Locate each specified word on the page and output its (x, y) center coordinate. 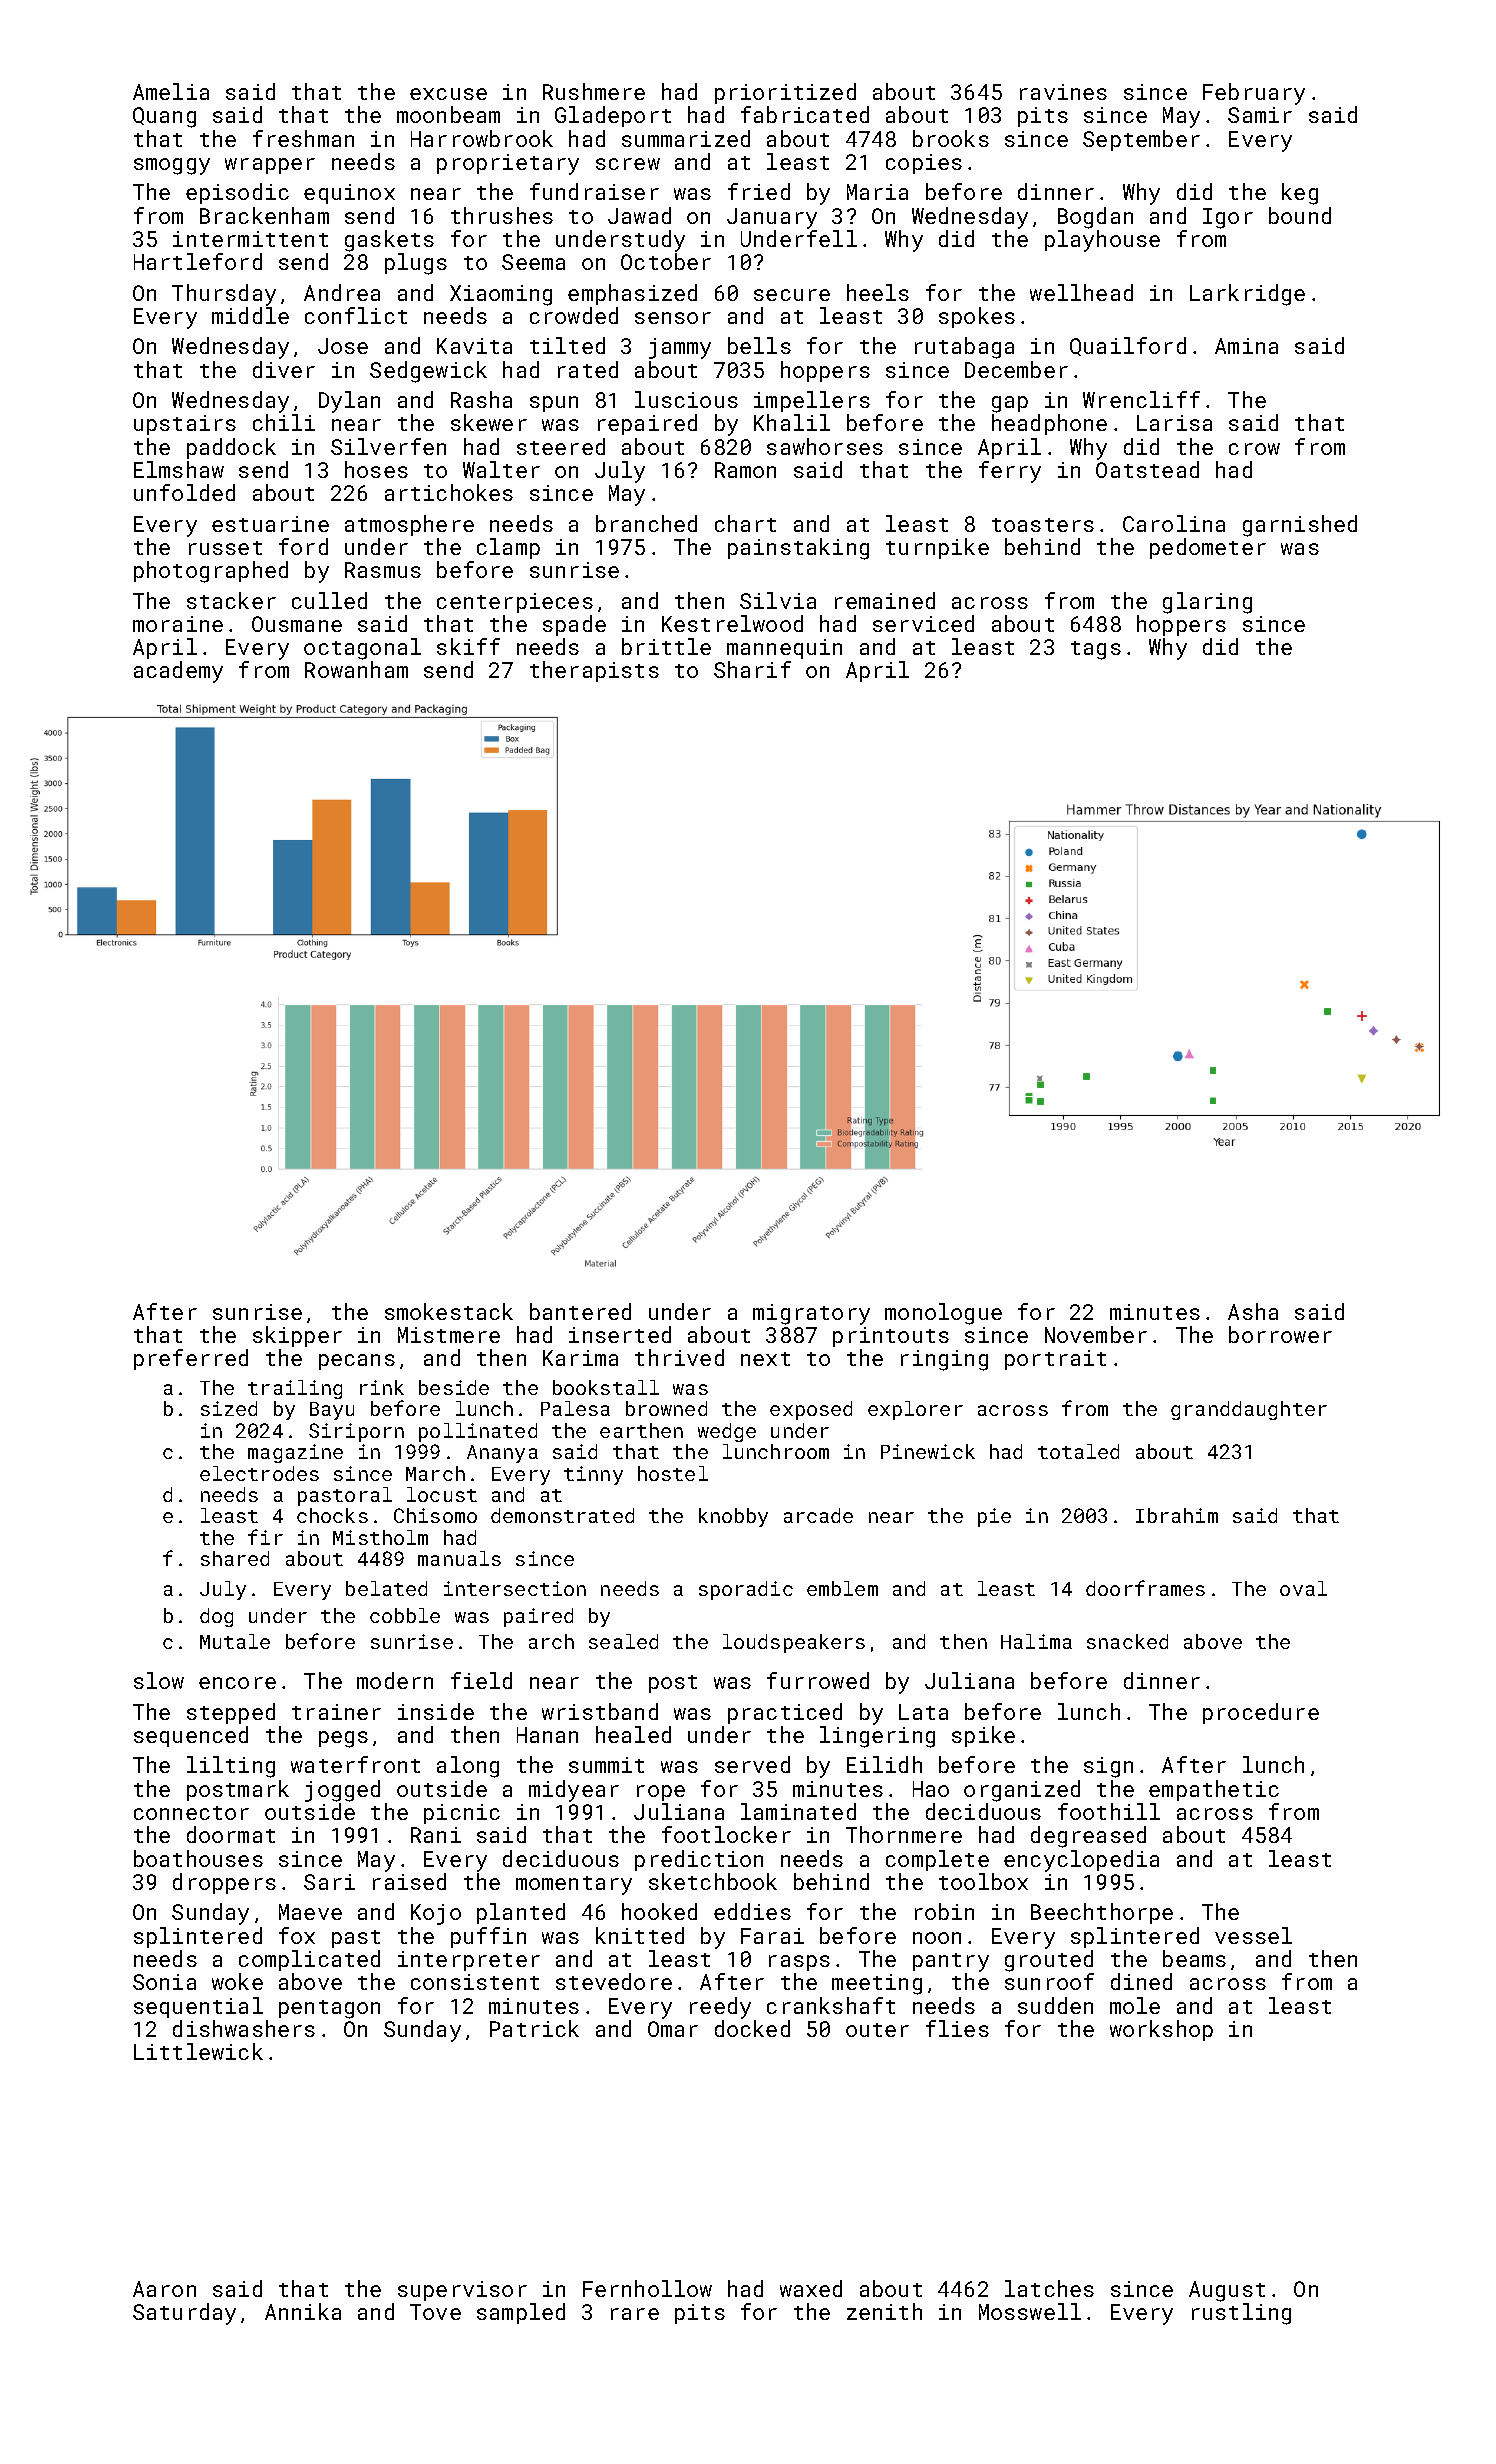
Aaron (164, 2289)
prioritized (785, 93)
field (481, 1680)
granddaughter (1249, 1410)
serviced (923, 623)
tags (1096, 650)
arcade (818, 1515)
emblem (842, 1588)
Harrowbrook (482, 138)
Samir (1260, 115)
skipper (297, 1336)
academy (178, 672)
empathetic (1214, 1790)
